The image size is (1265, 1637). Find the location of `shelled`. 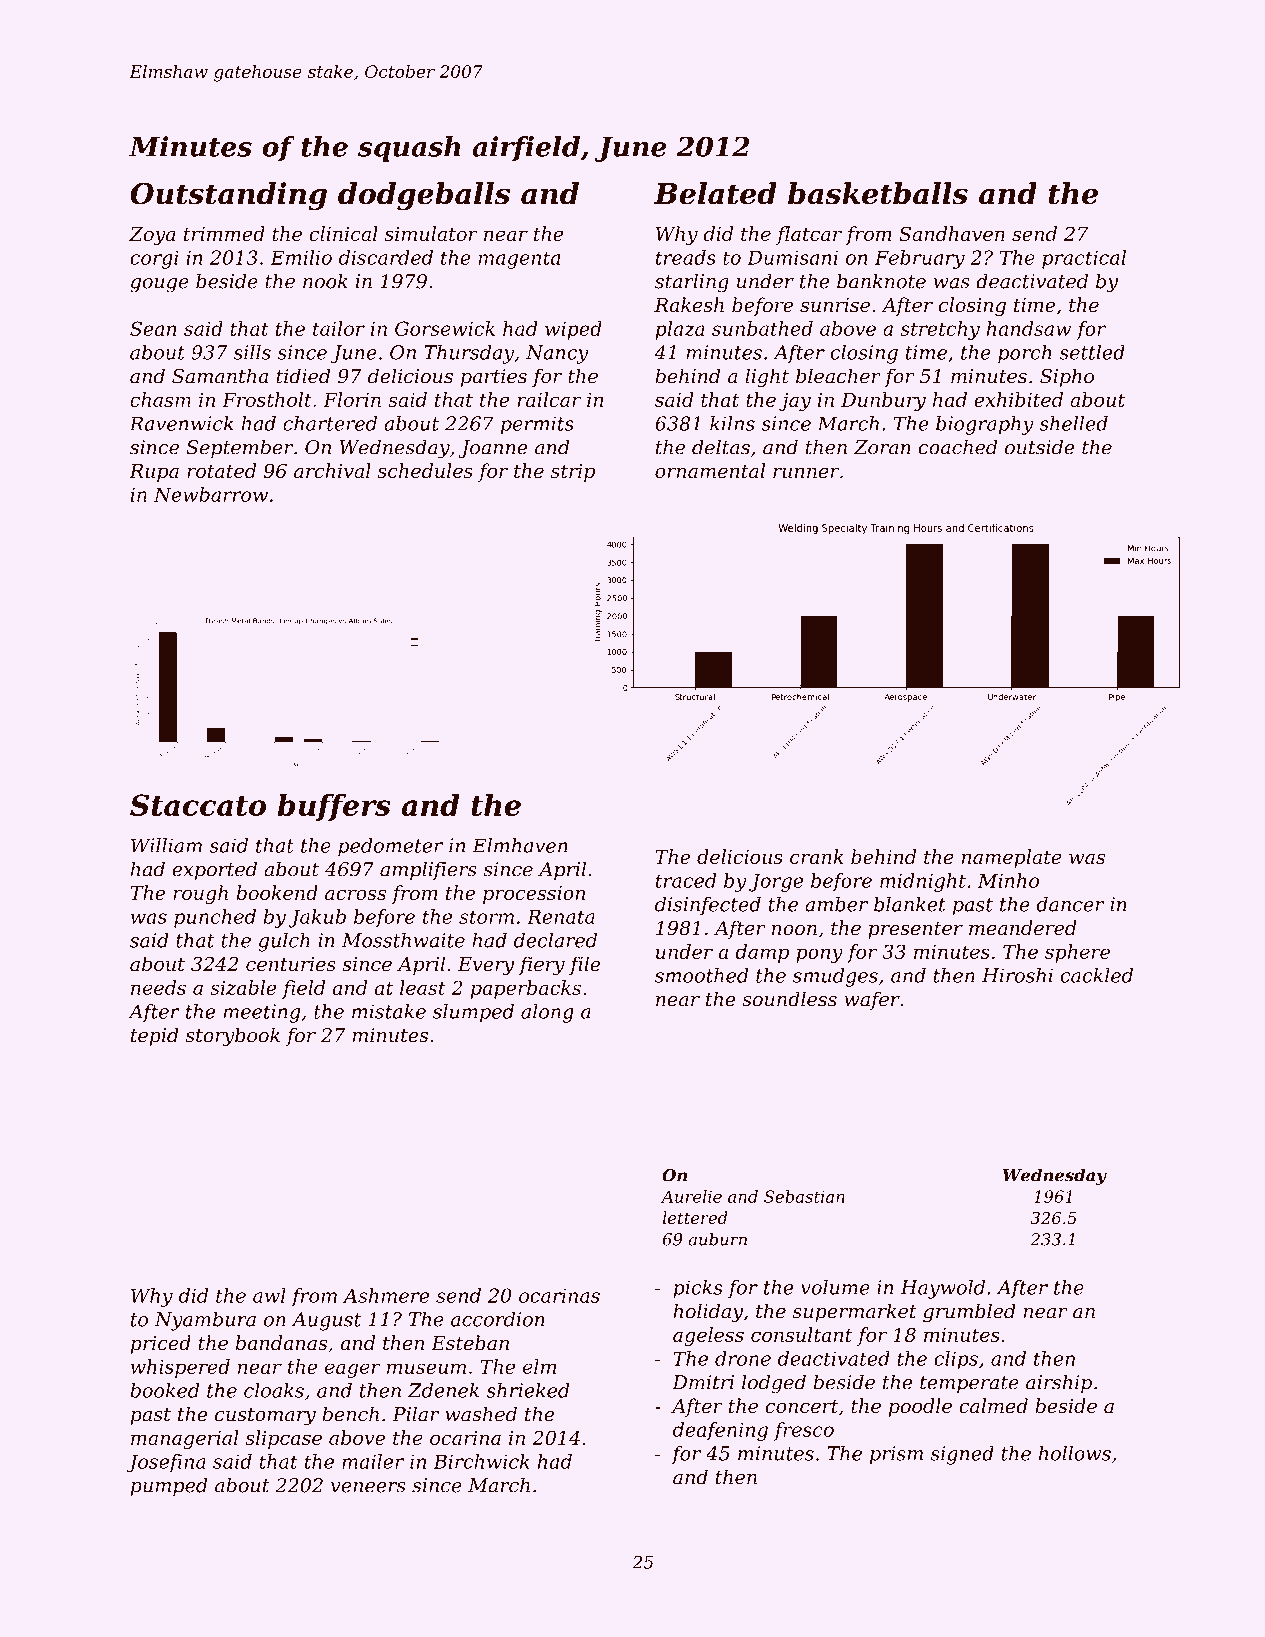

shelled is located at coordinates (1073, 423).
